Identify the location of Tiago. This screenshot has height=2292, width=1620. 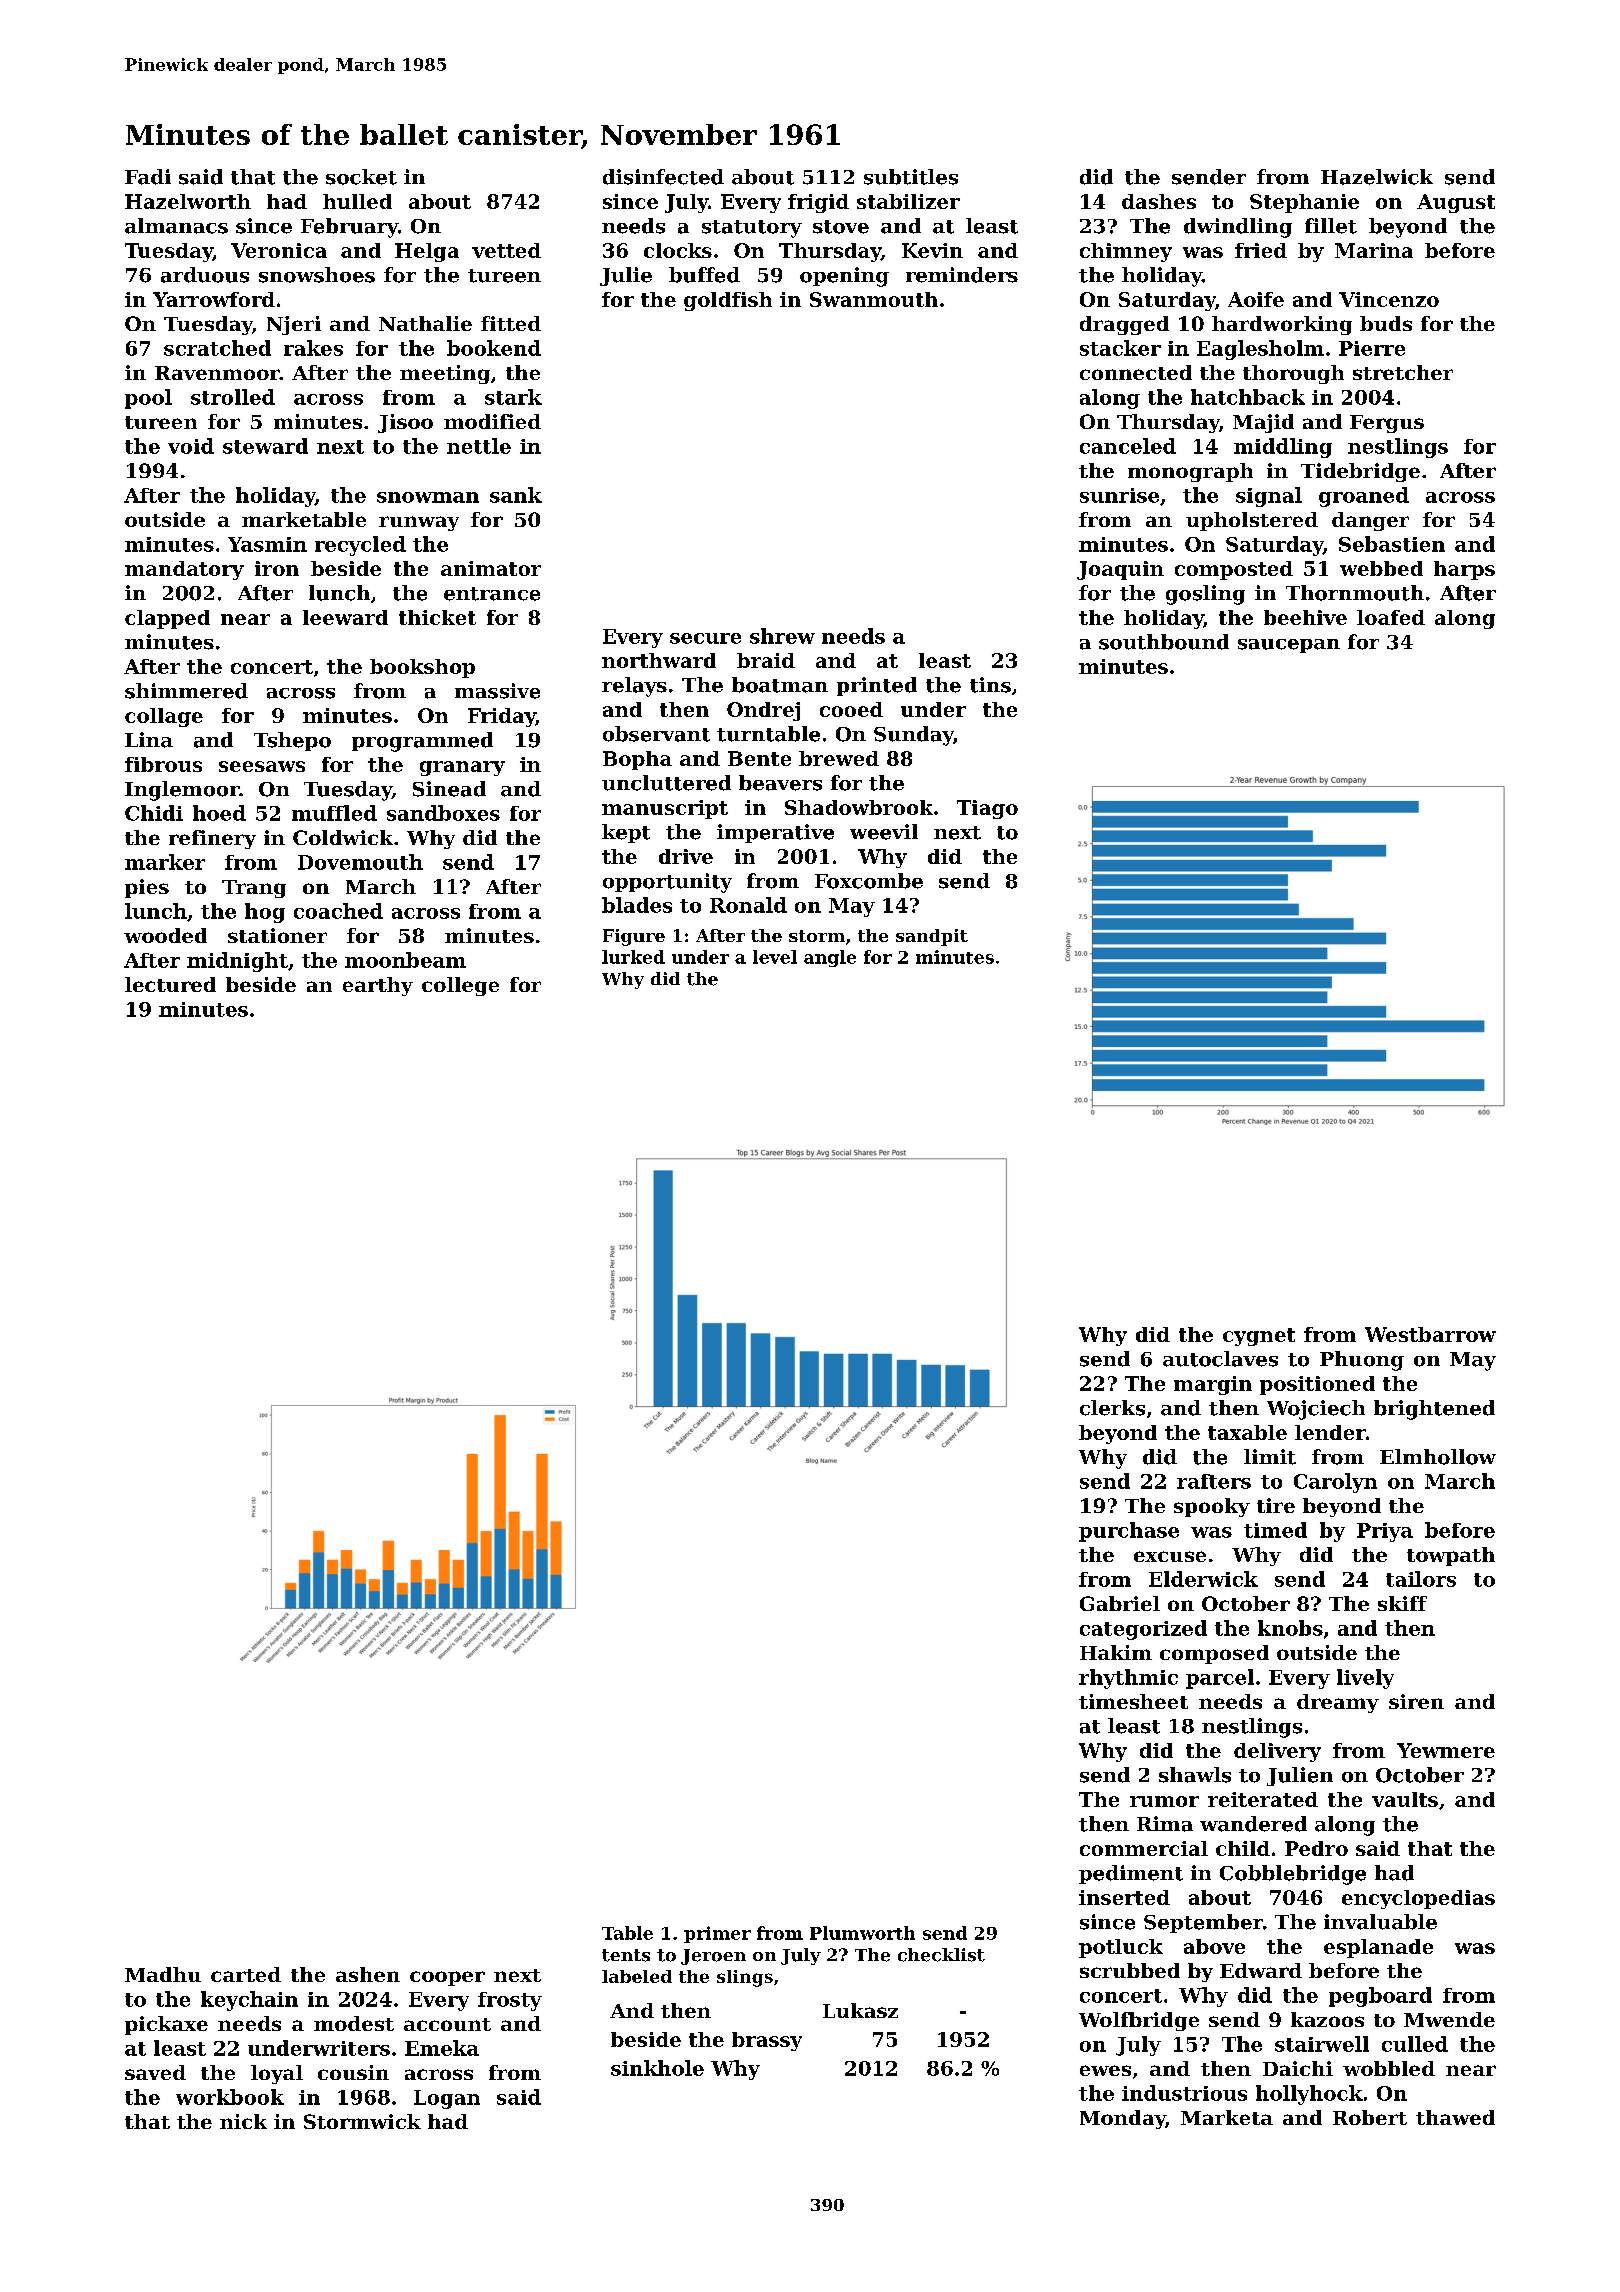
(987, 809).
